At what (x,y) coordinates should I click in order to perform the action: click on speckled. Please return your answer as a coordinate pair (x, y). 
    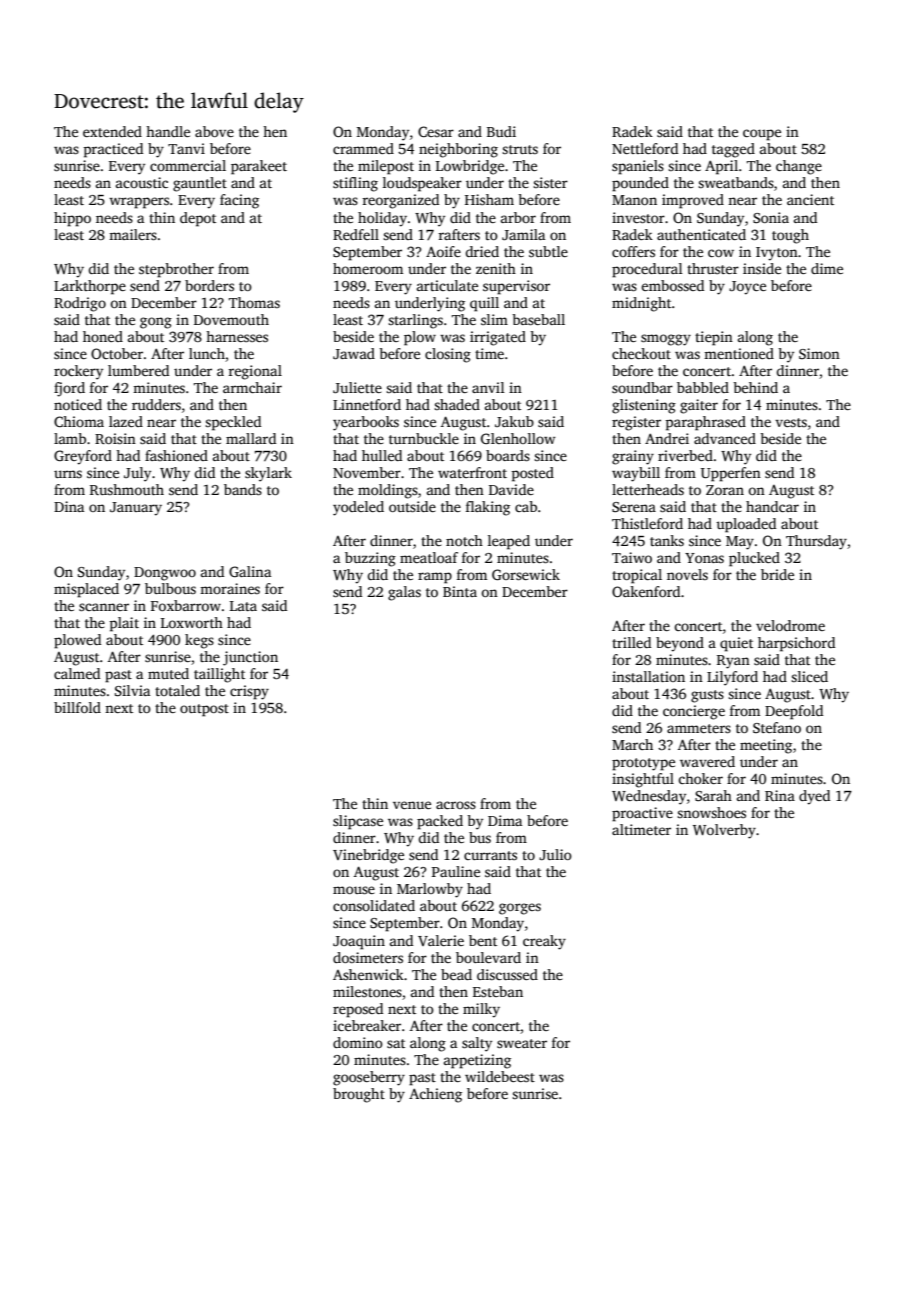
    Looking at the image, I should click on (233, 423).
